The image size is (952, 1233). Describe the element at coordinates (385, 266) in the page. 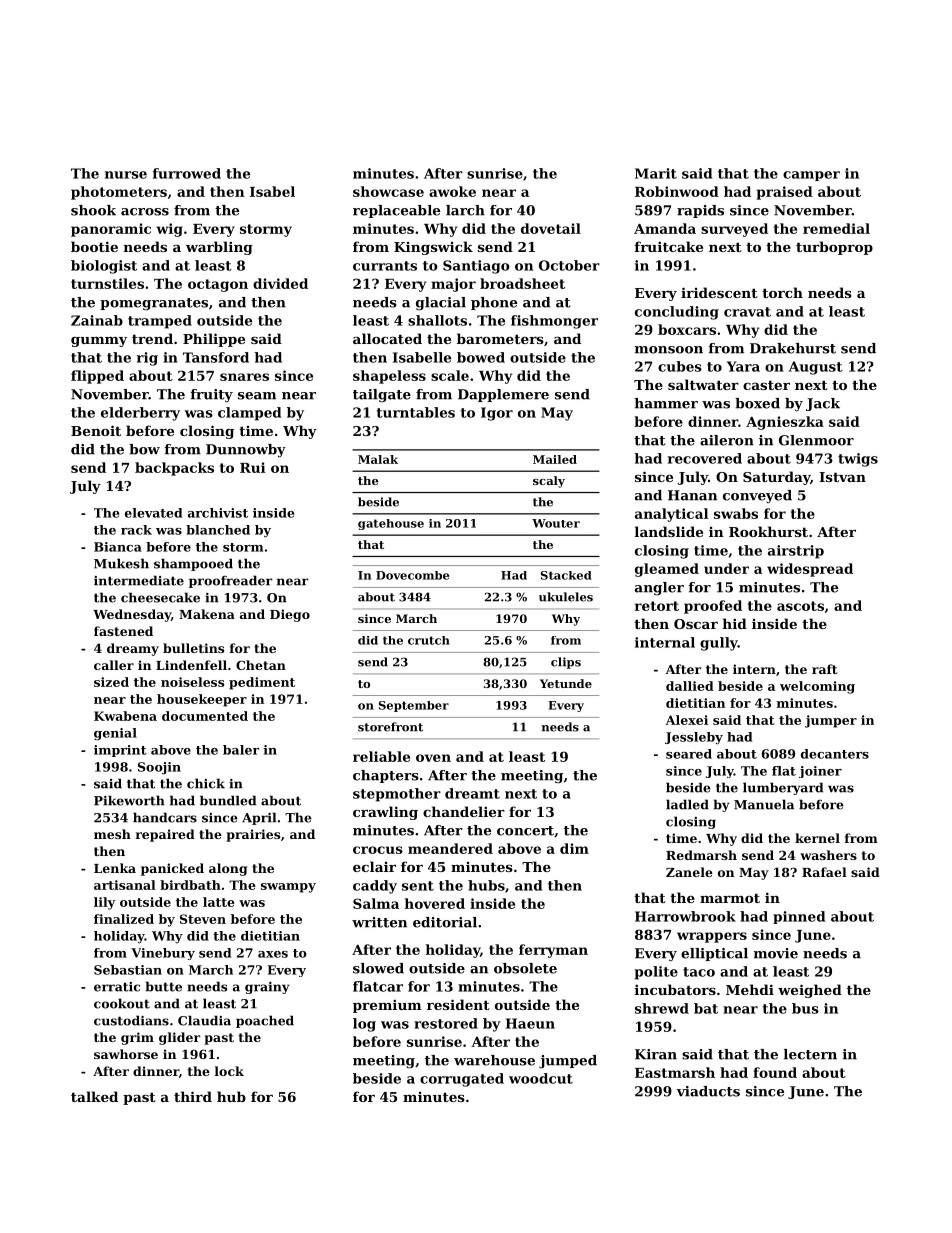

I see `currants` at that location.
